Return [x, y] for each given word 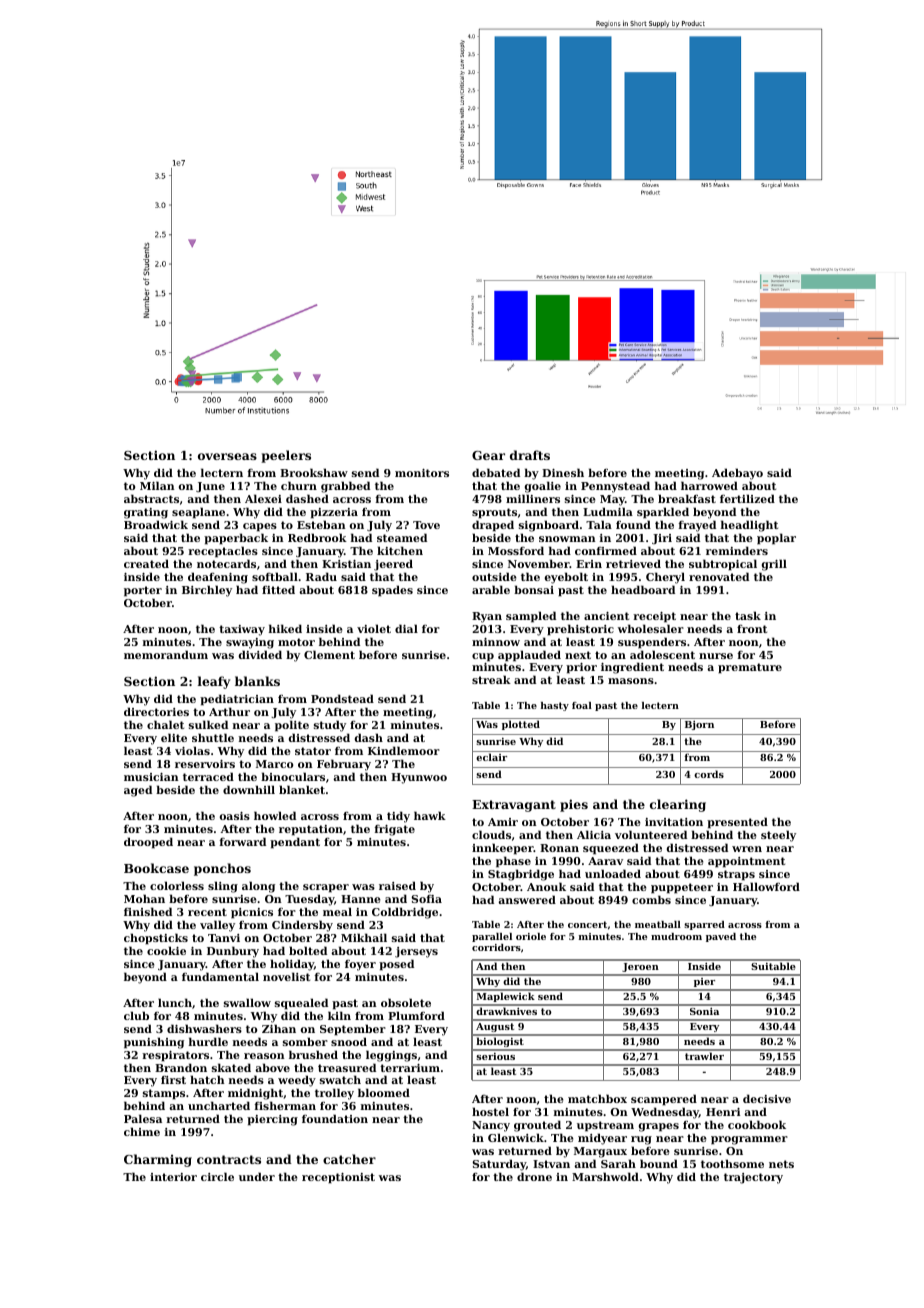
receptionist [338, 1178]
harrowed [709, 485]
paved [721, 937]
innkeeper [503, 849]
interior [173, 1177]
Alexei [263, 498]
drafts [530, 455]
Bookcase [156, 868]
